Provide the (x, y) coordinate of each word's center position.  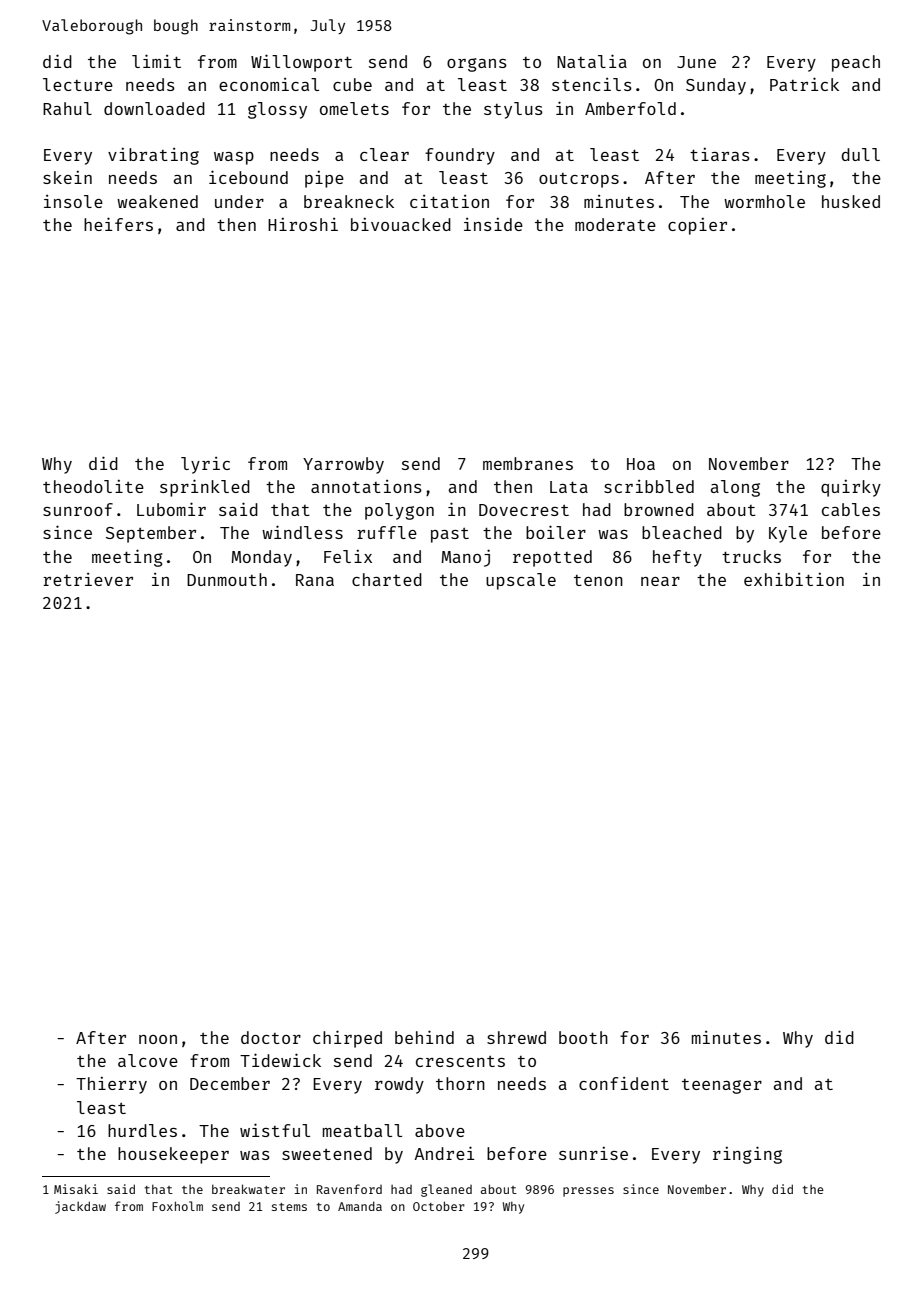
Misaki (76, 1189)
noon (158, 1039)
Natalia (592, 61)
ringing (747, 1155)
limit (156, 61)
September (151, 534)
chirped (347, 1039)
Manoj (466, 558)
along (735, 488)
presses (588, 1192)
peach (856, 63)
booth (583, 1037)
